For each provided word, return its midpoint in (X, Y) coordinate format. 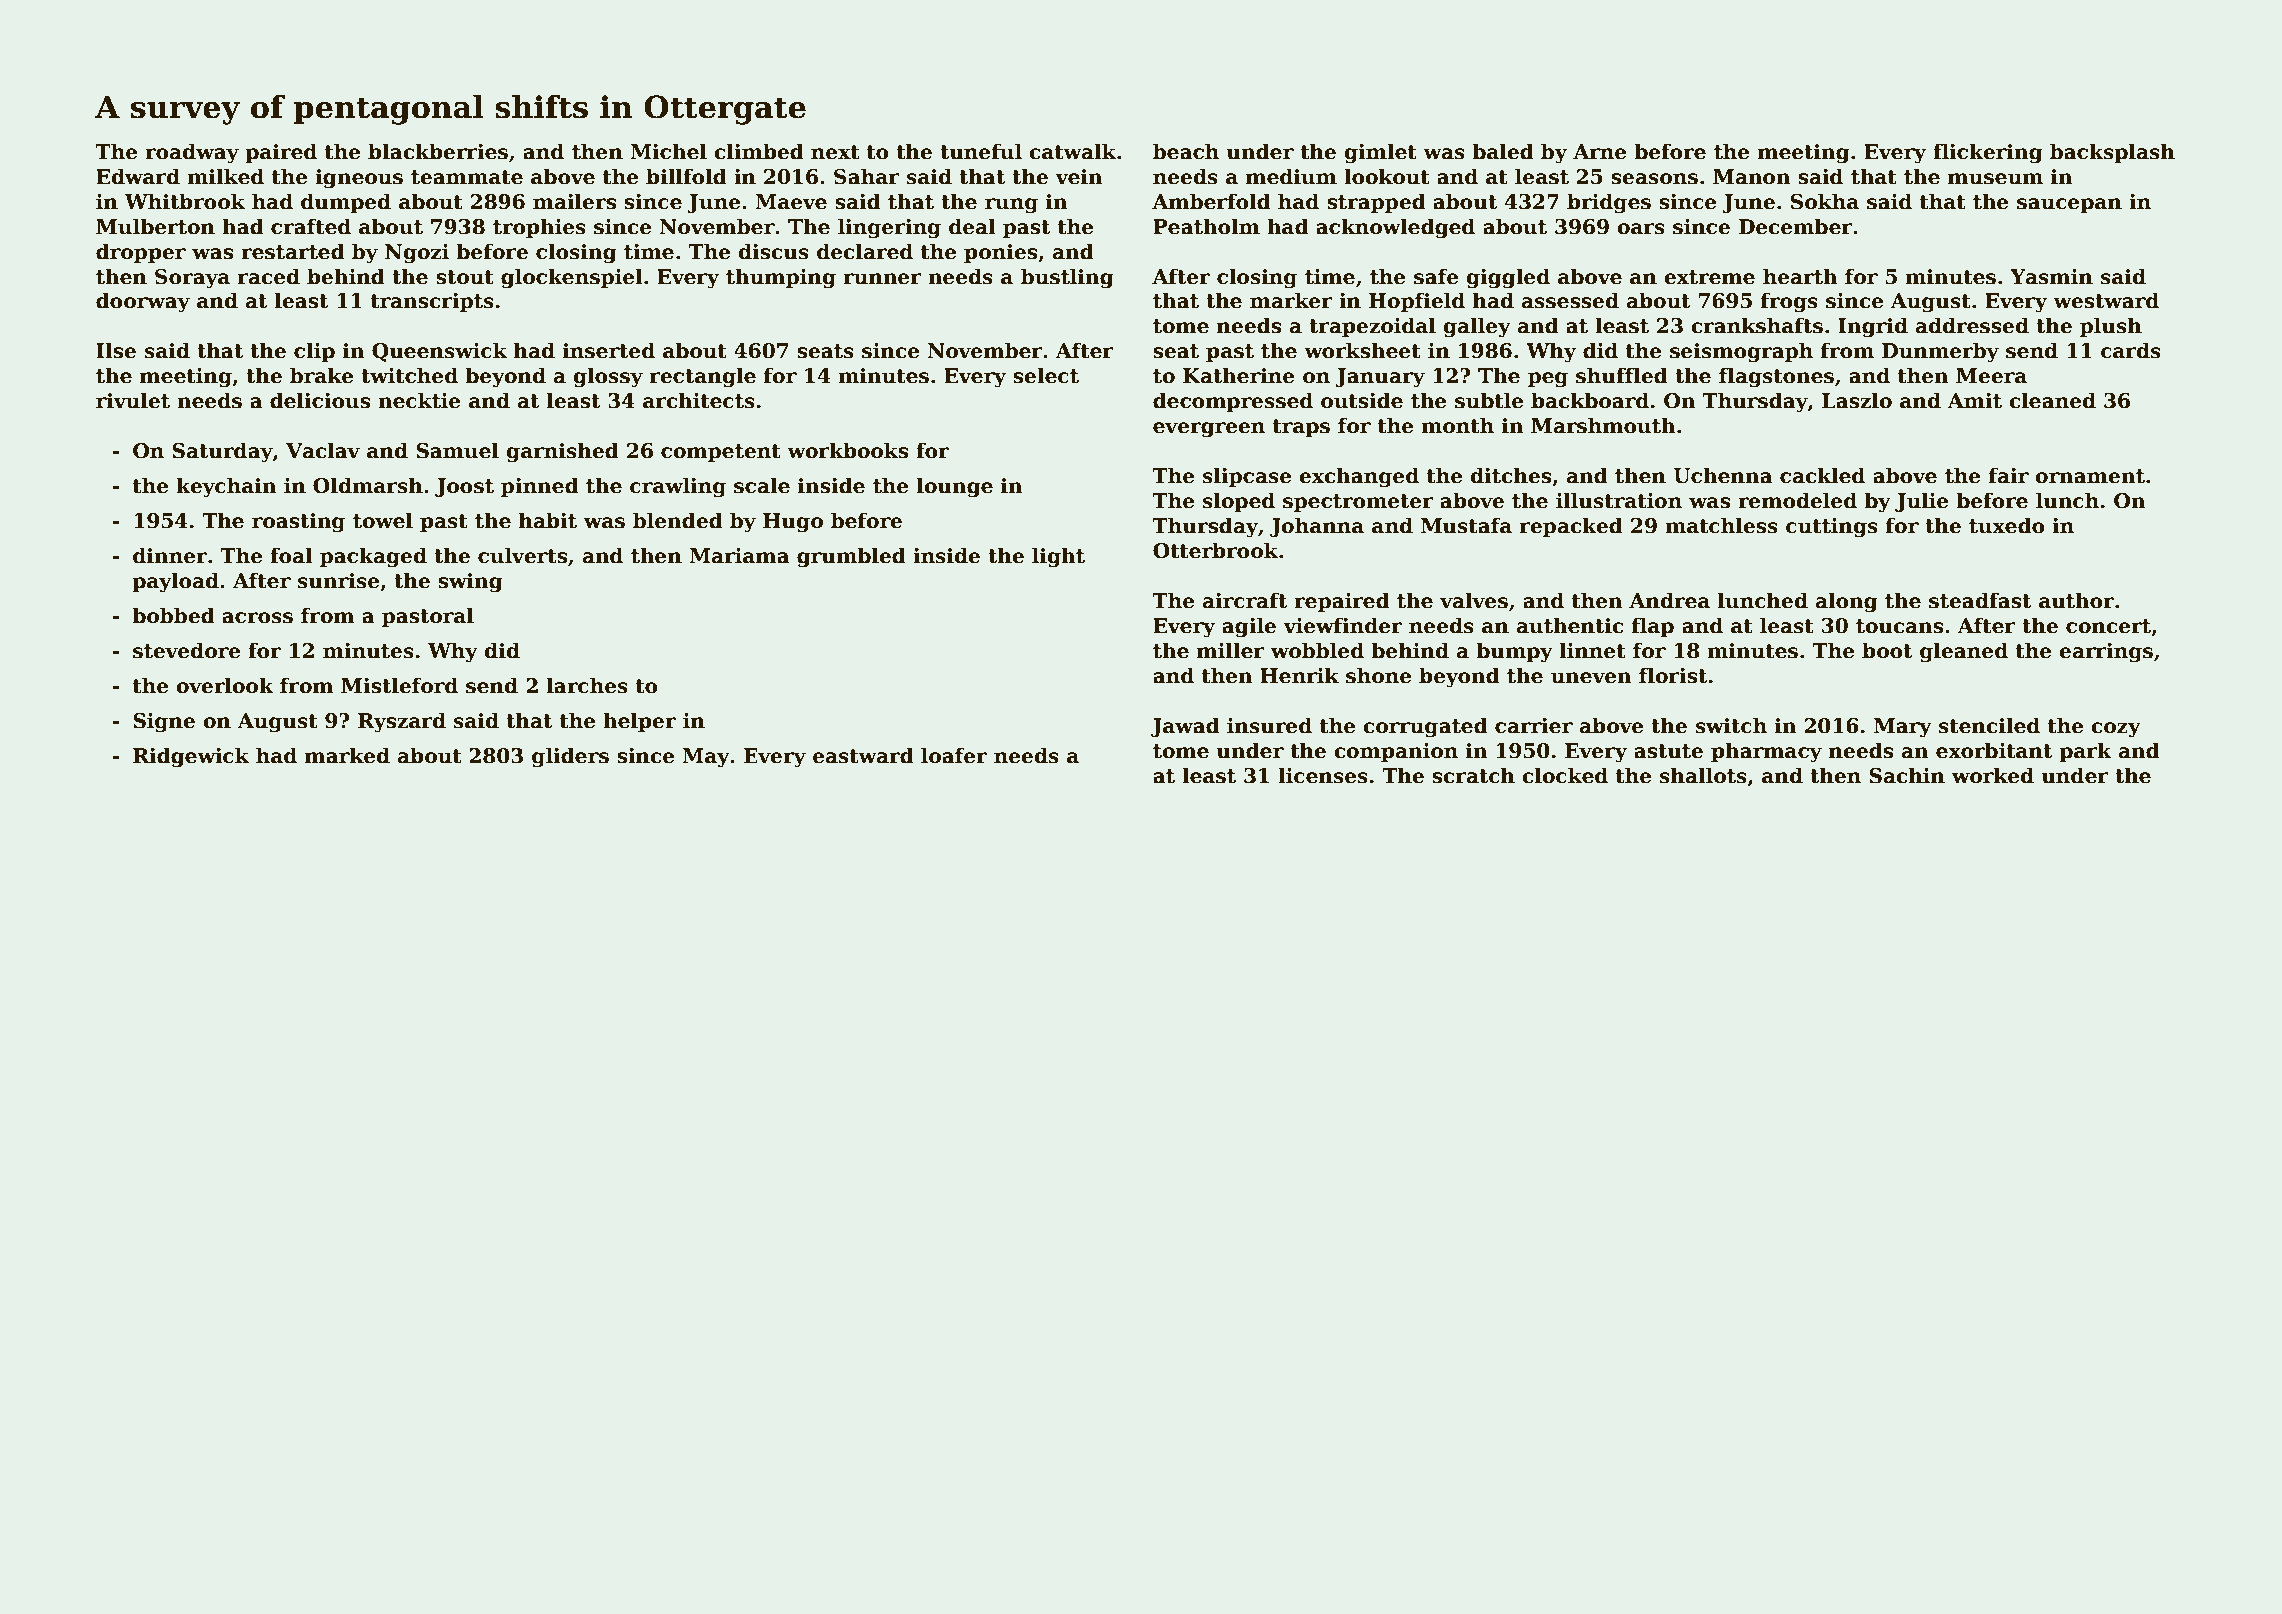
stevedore (187, 650)
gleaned (1964, 652)
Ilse (116, 350)
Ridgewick (191, 757)
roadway (192, 153)
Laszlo (1857, 400)
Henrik (1299, 675)
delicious (320, 400)
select (1046, 375)
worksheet (1362, 350)
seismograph (1741, 352)
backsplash (2112, 153)
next (835, 152)
